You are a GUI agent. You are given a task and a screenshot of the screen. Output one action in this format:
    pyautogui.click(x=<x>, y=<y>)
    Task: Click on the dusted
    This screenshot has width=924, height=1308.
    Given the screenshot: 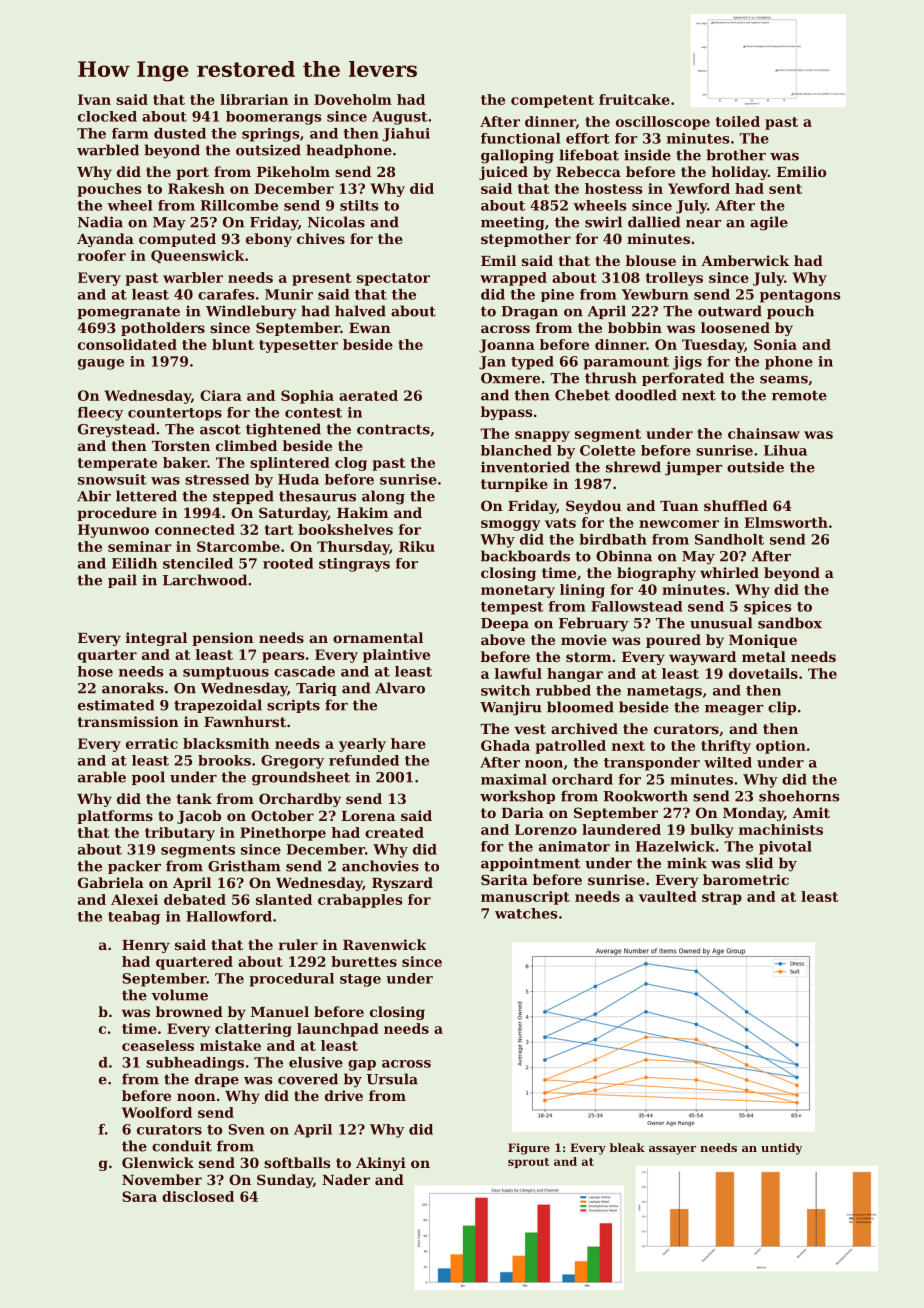 What is the action you would take?
    pyautogui.click(x=180, y=133)
